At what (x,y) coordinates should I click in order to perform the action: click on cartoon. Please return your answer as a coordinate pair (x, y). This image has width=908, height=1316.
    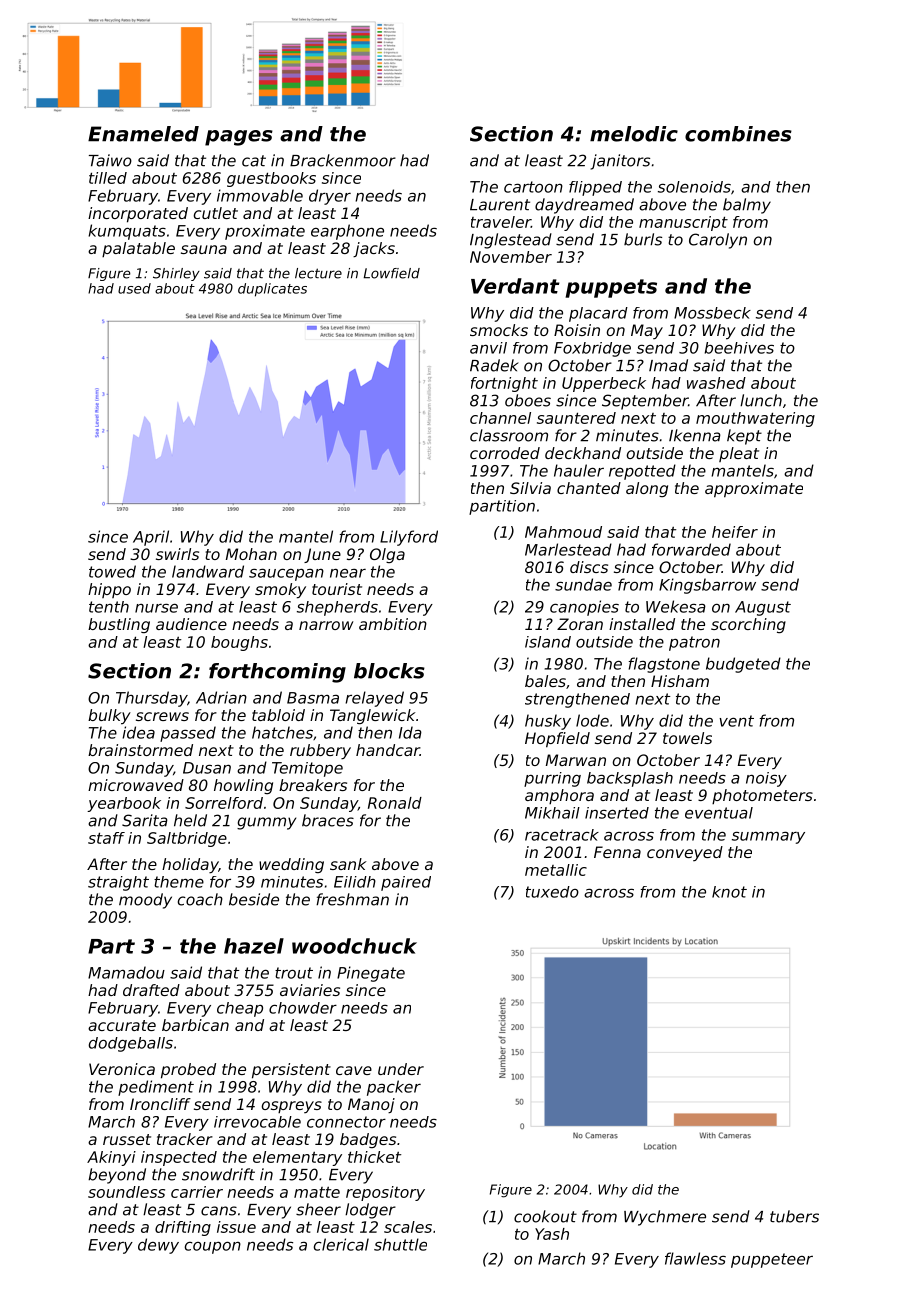
    Looking at the image, I should click on (533, 187).
